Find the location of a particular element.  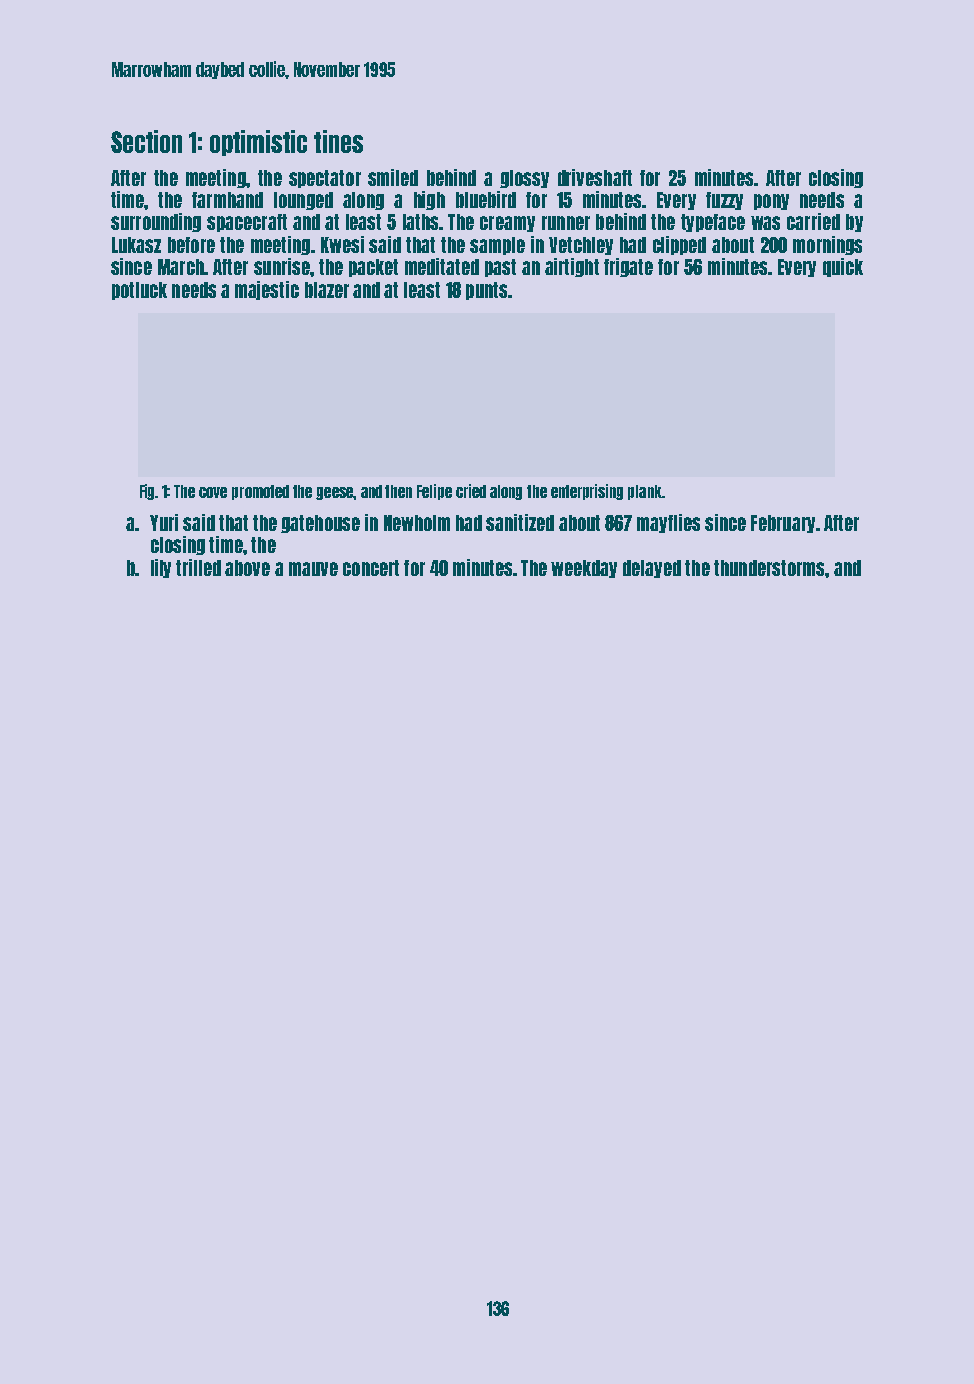

majestic is located at coordinates (267, 290).
